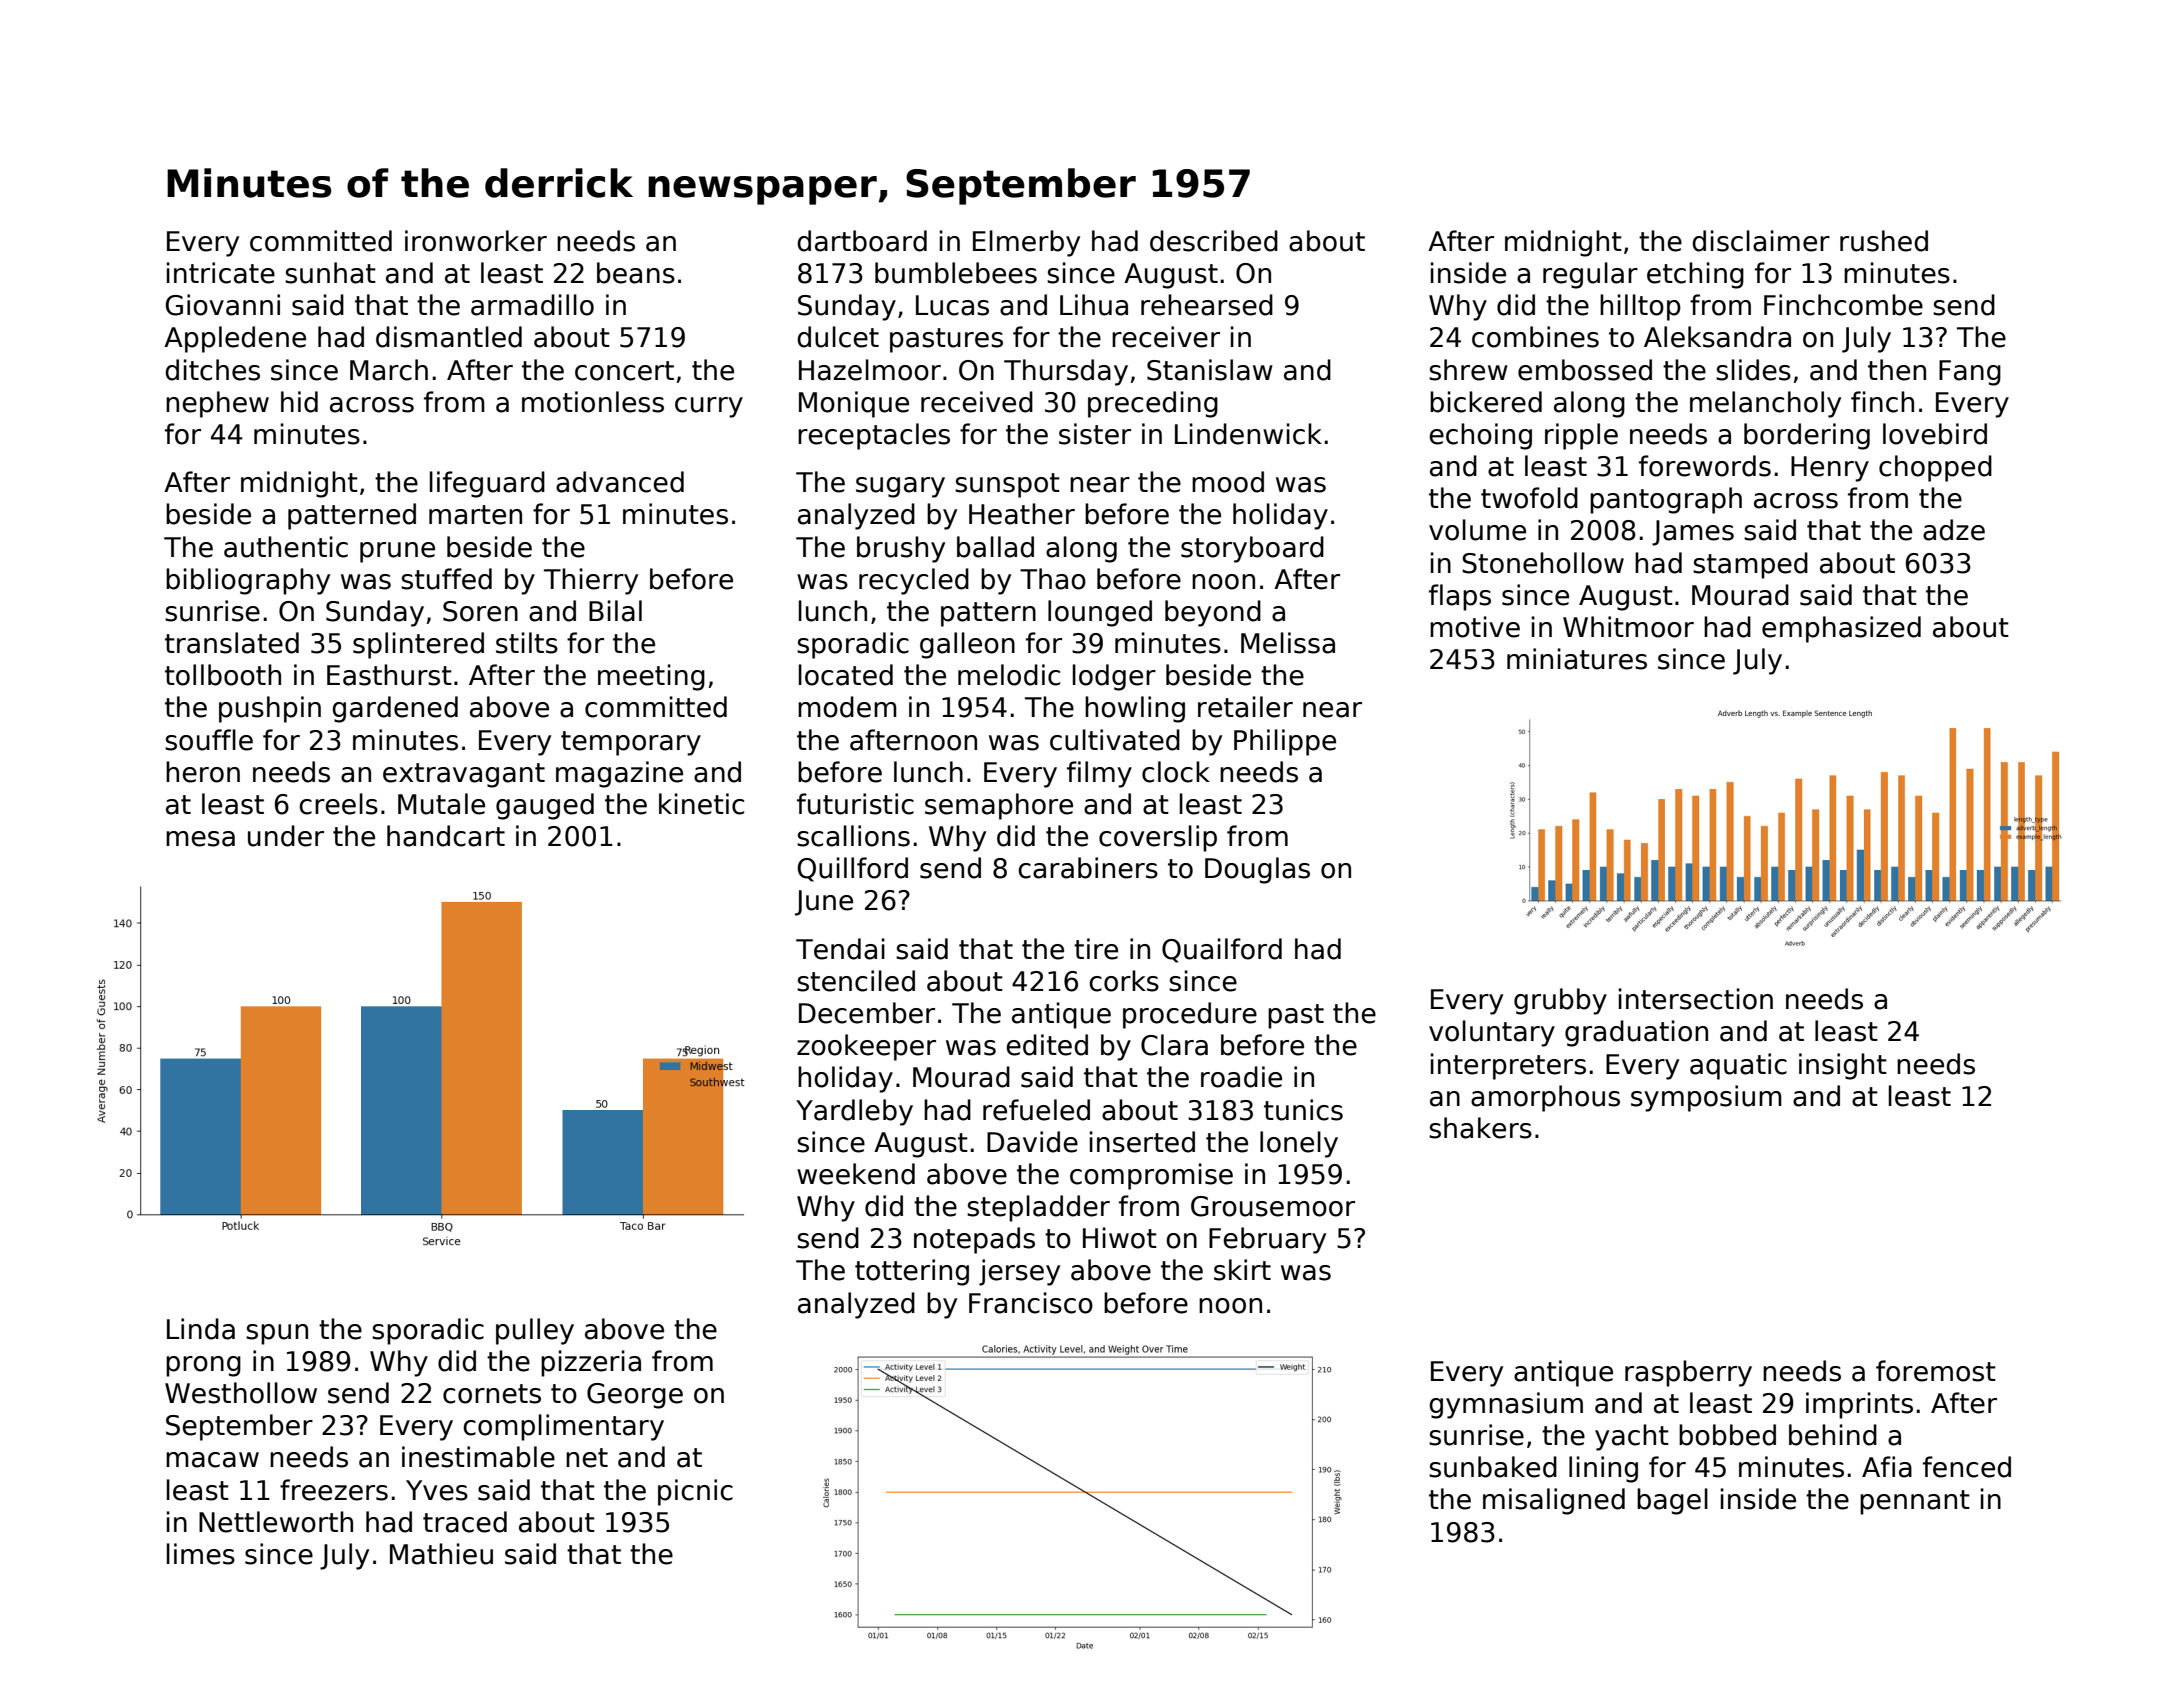 This screenshot has height=1683, width=2178. I want to click on ironworker, so click(476, 241).
